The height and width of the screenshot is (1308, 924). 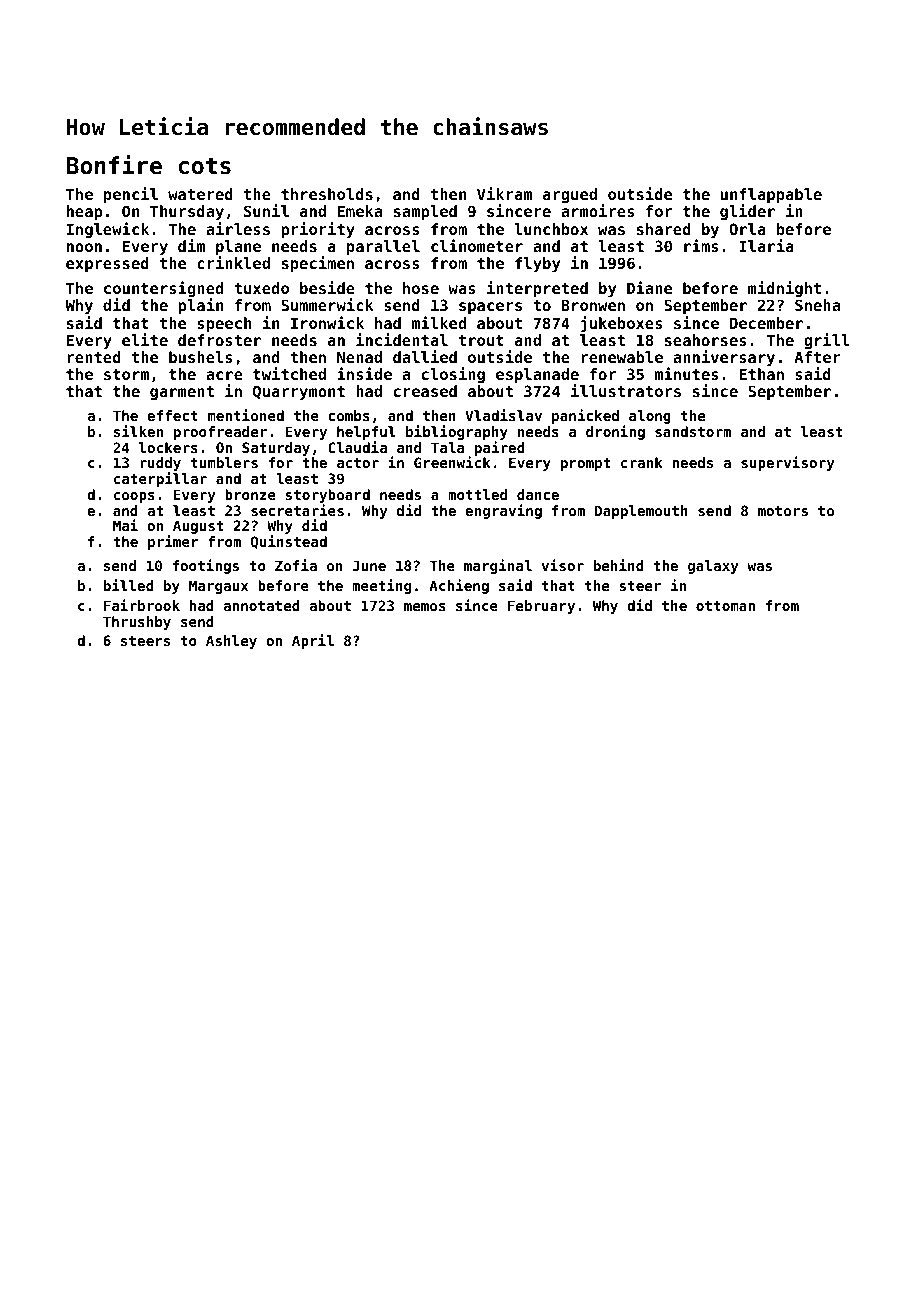 What do you see at coordinates (357, 447) in the screenshot?
I see `Claudia` at bounding box center [357, 447].
